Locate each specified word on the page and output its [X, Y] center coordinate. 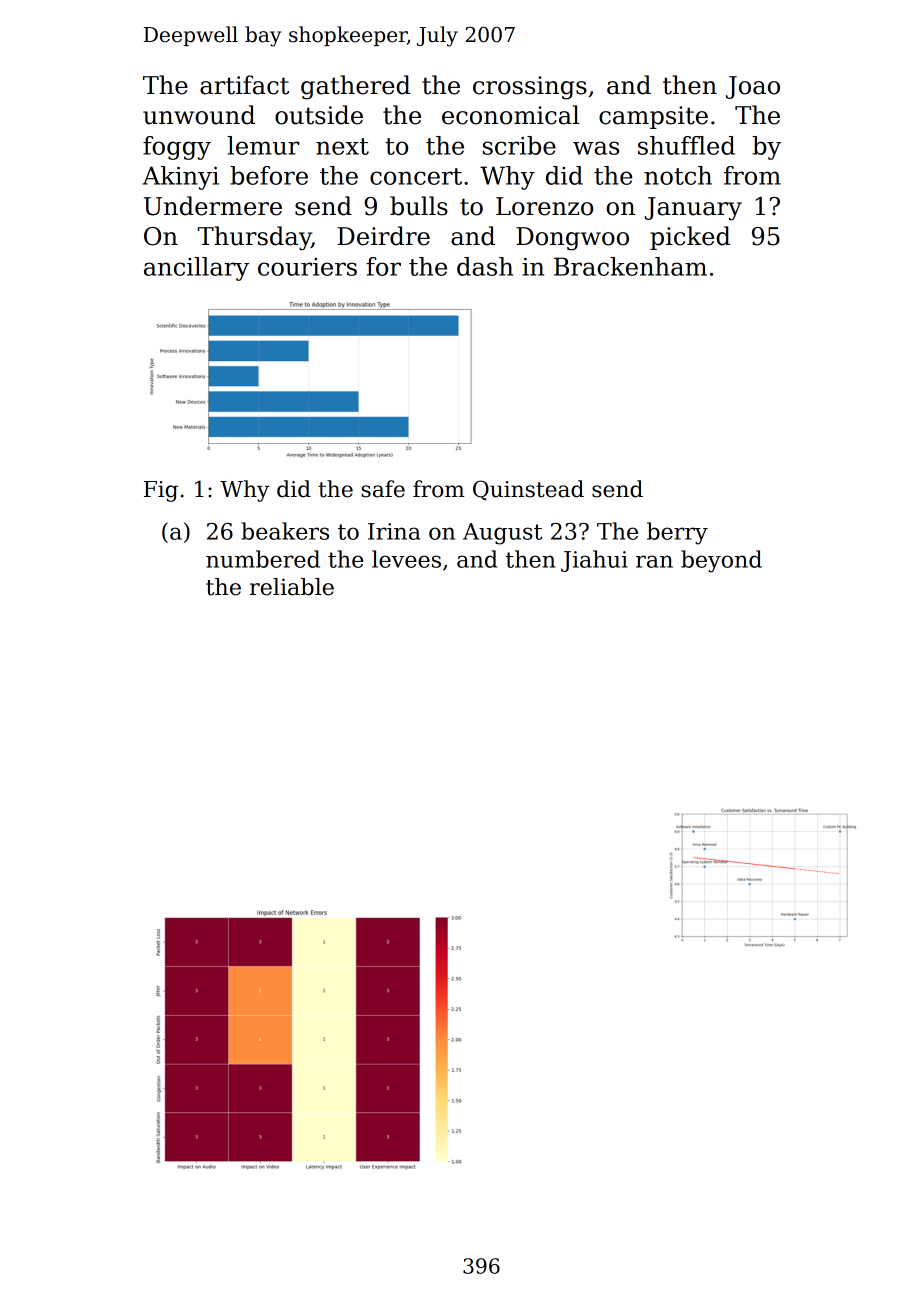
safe [383, 489]
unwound [199, 115]
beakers [285, 531]
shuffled [686, 145]
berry [677, 533]
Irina [394, 531]
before [269, 175]
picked [690, 238]
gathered [356, 87]
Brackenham [630, 266]
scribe [519, 145]
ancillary [196, 269]
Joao [753, 87]
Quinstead [528, 490]
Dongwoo [572, 239]
